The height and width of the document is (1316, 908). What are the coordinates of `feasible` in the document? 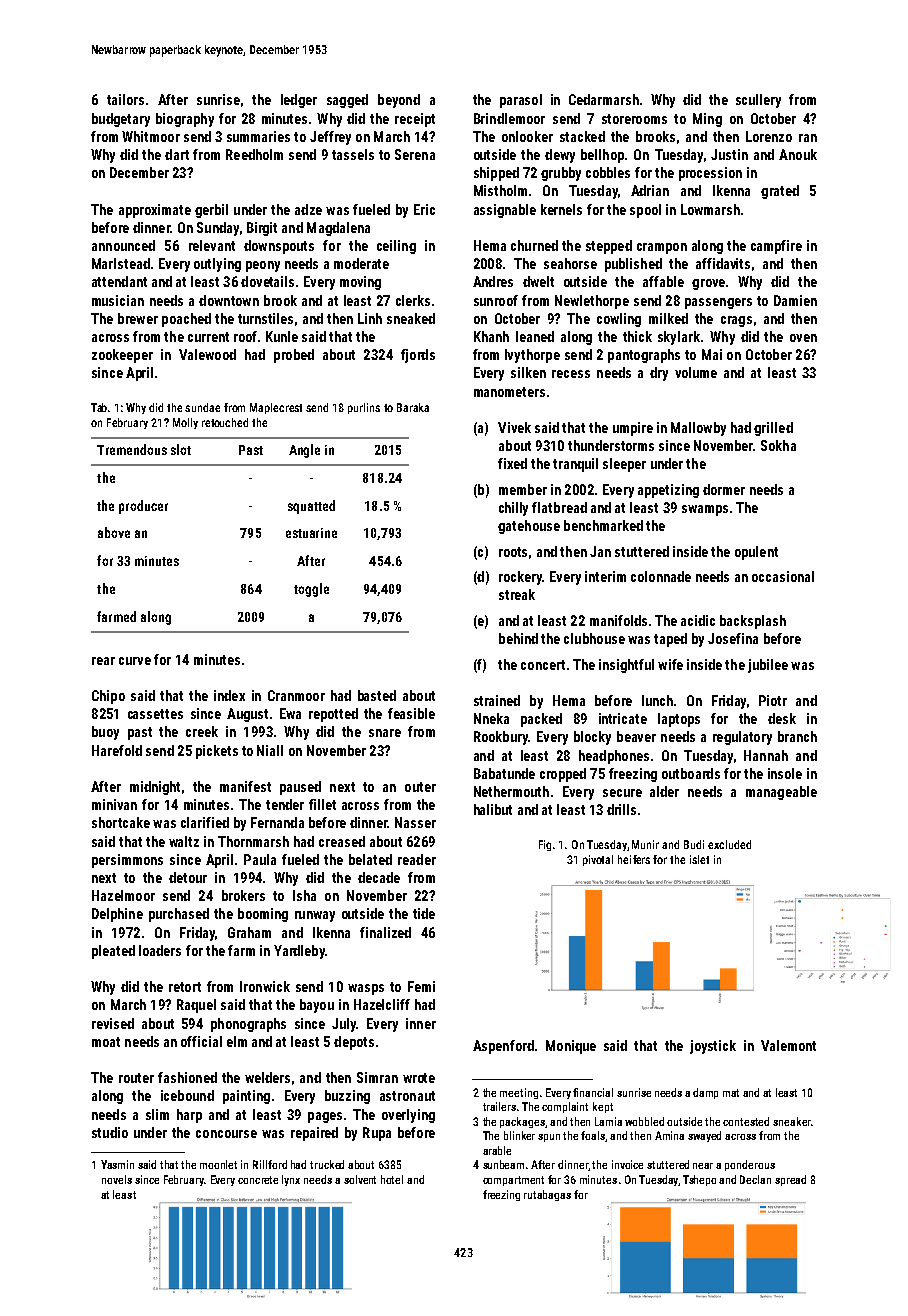 It's located at (411, 713).
